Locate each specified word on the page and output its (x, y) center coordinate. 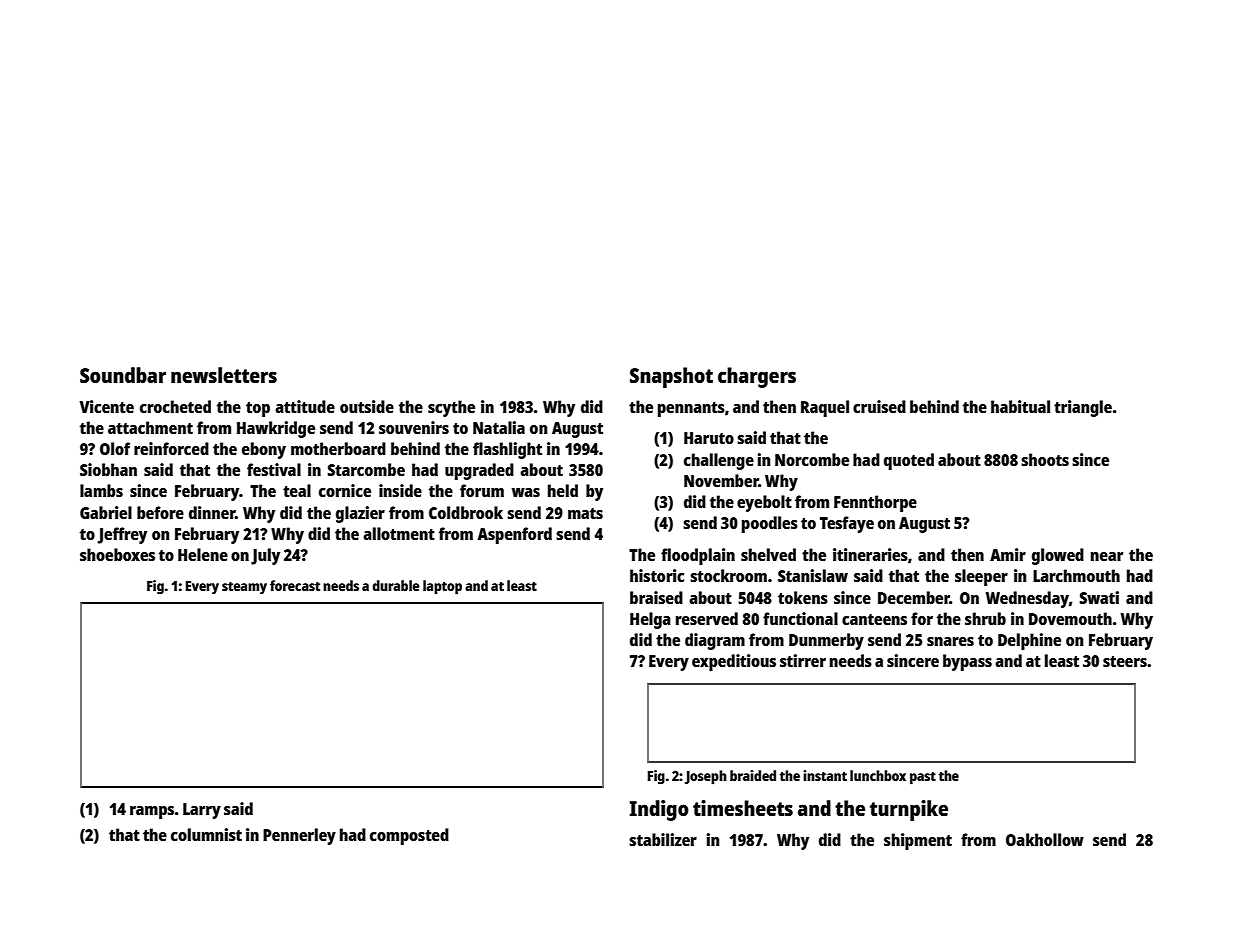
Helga (650, 620)
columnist (206, 834)
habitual (1020, 406)
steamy (244, 588)
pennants (691, 409)
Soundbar (123, 375)
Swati (1099, 597)
